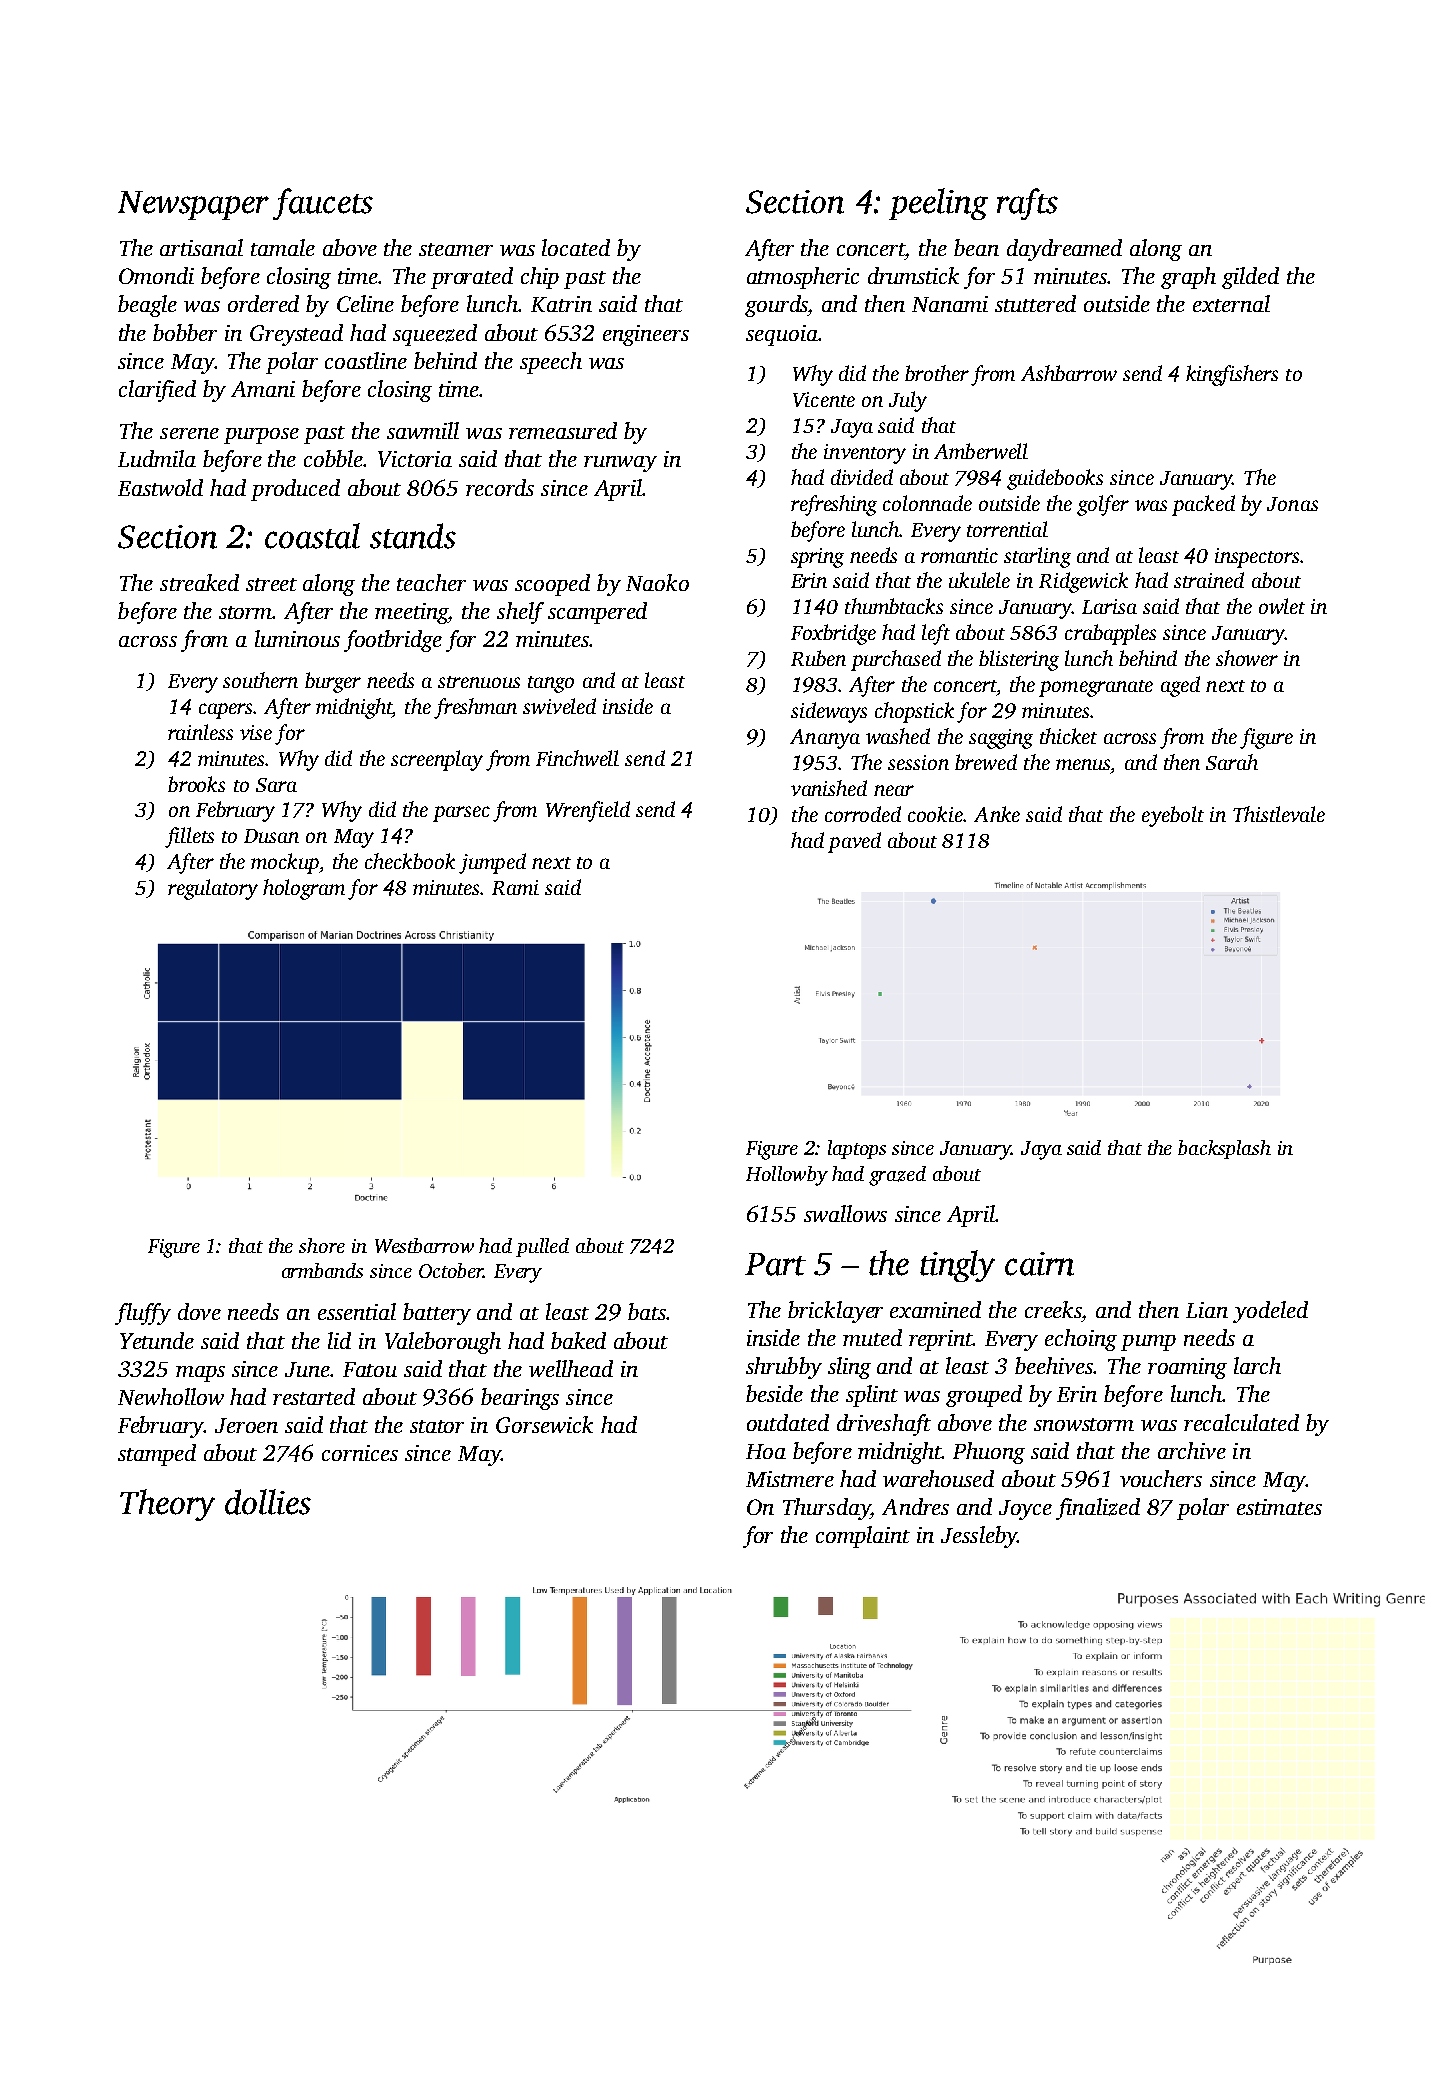 The height and width of the image is (2100, 1450). Describe the element at coordinates (365, 303) in the image. I see `Celine` at that location.
